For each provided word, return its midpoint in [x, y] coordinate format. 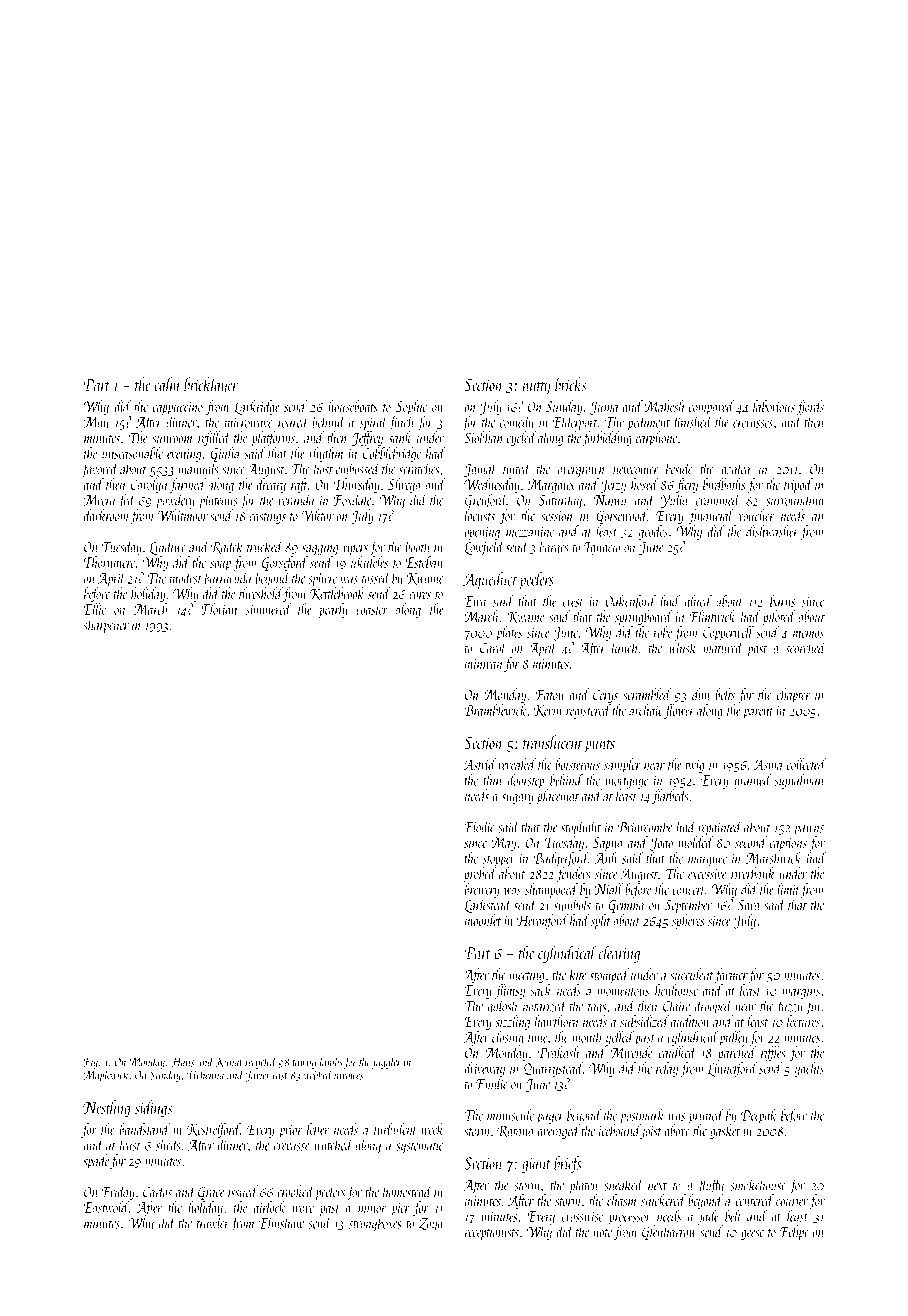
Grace [211, 1193]
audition [690, 1021]
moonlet [483, 920]
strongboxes [375, 1224]
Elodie [479, 826]
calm [167, 384]
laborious [774, 406]
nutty [537, 388]
